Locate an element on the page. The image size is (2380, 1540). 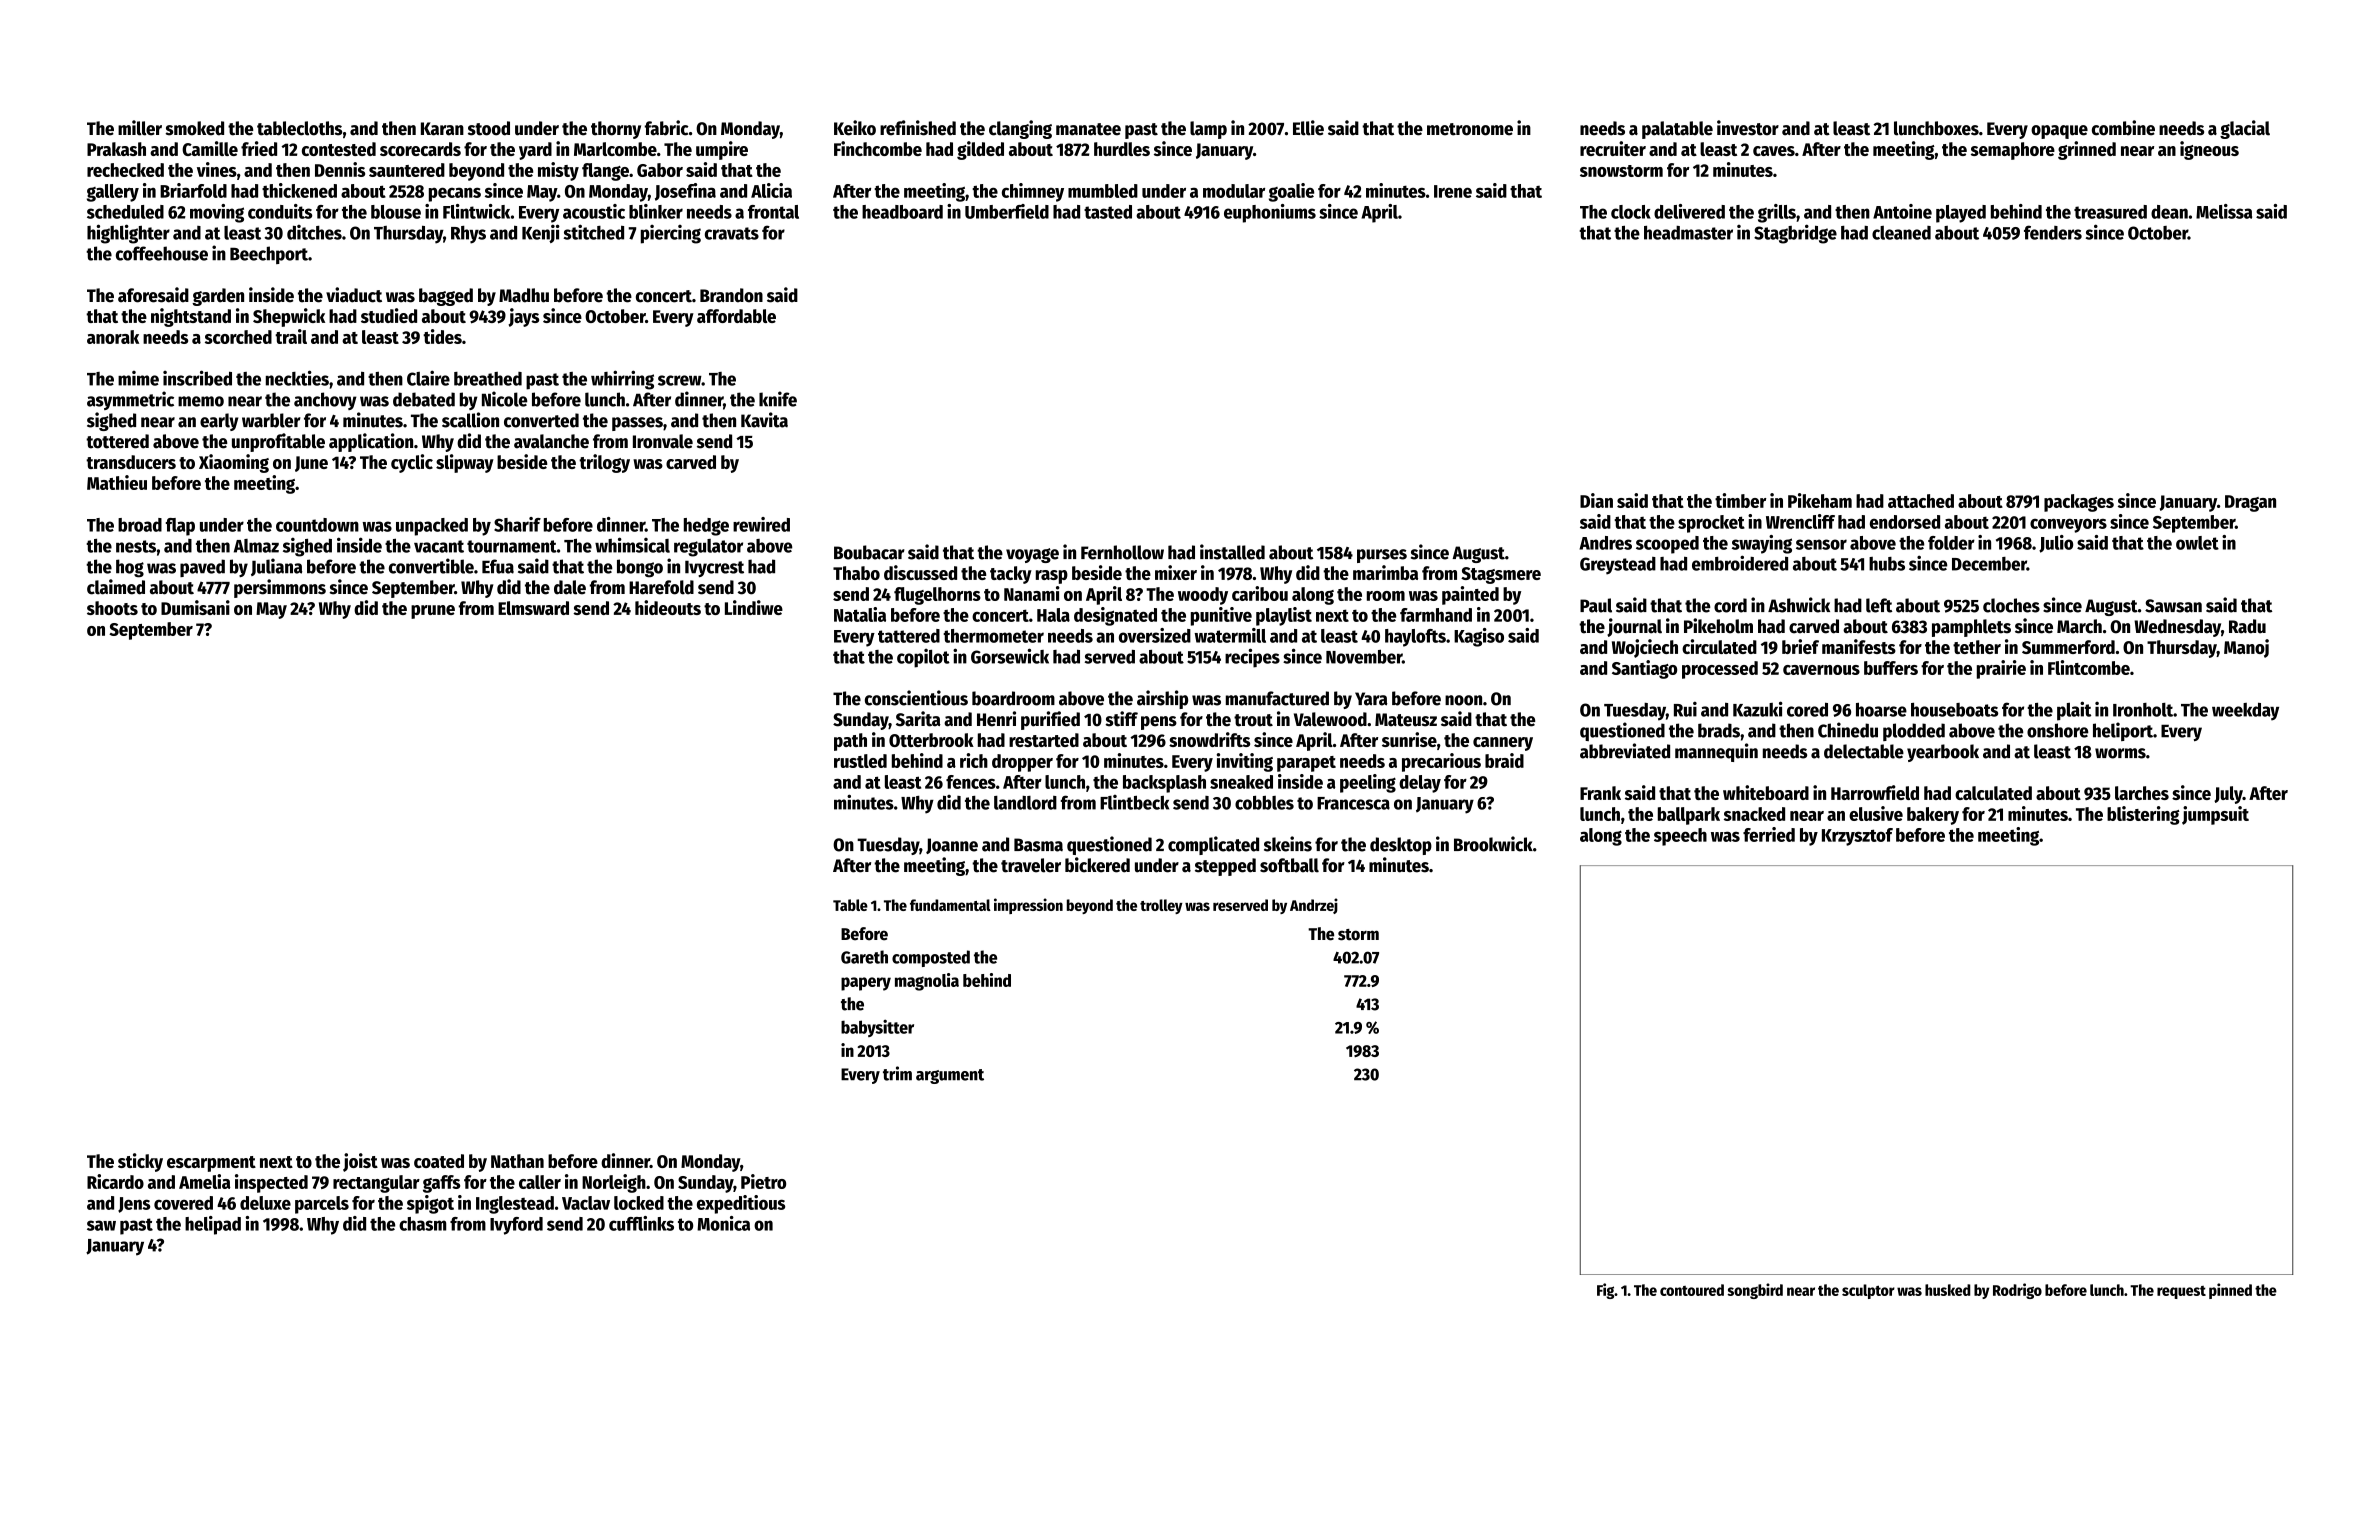
timber is located at coordinates (1740, 500).
